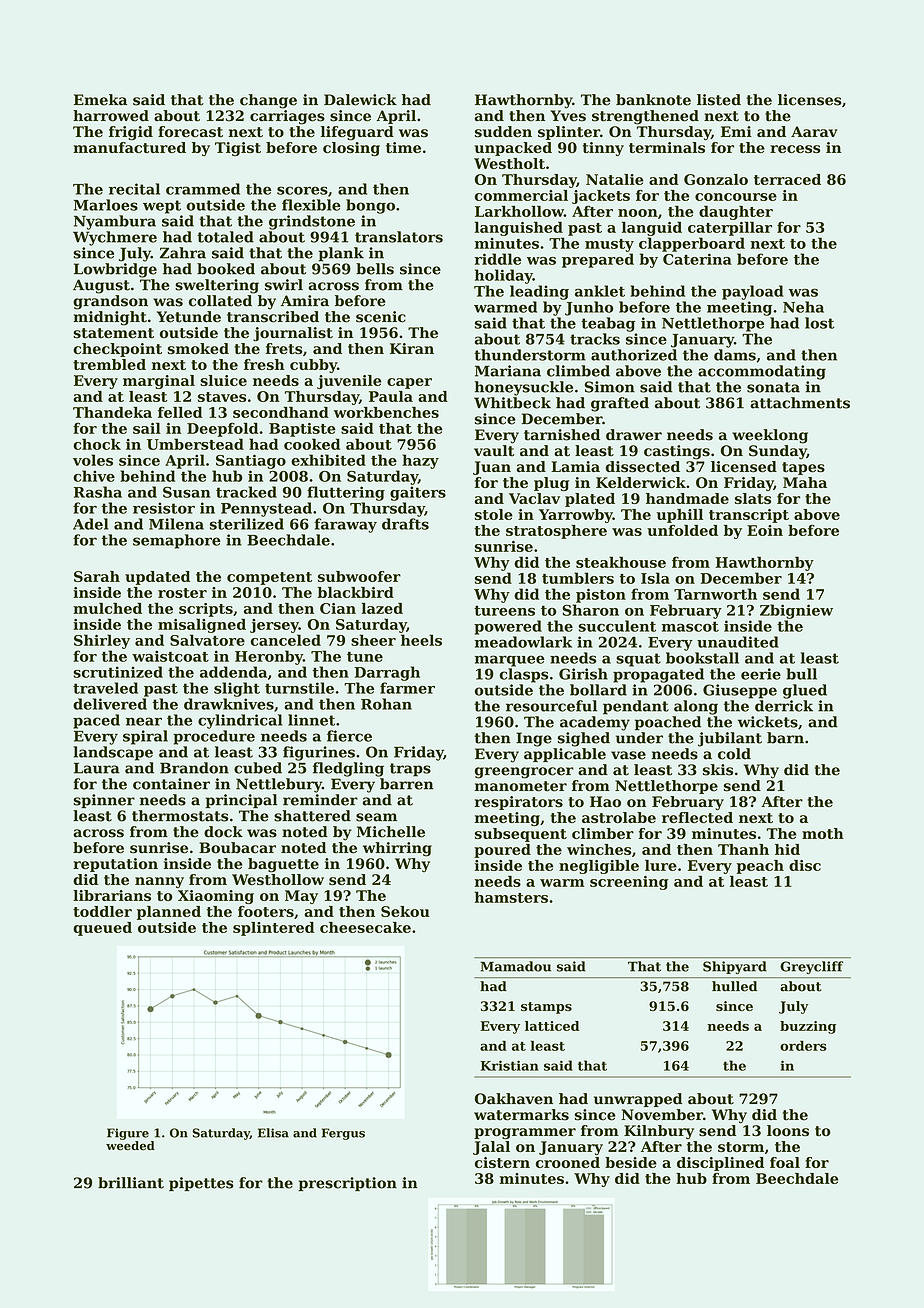 Image resolution: width=924 pixels, height=1308 pixels. What do you see at coordinates (785, 738) in the screenshot?
I see `barn` at bounding box center [785, 738].
